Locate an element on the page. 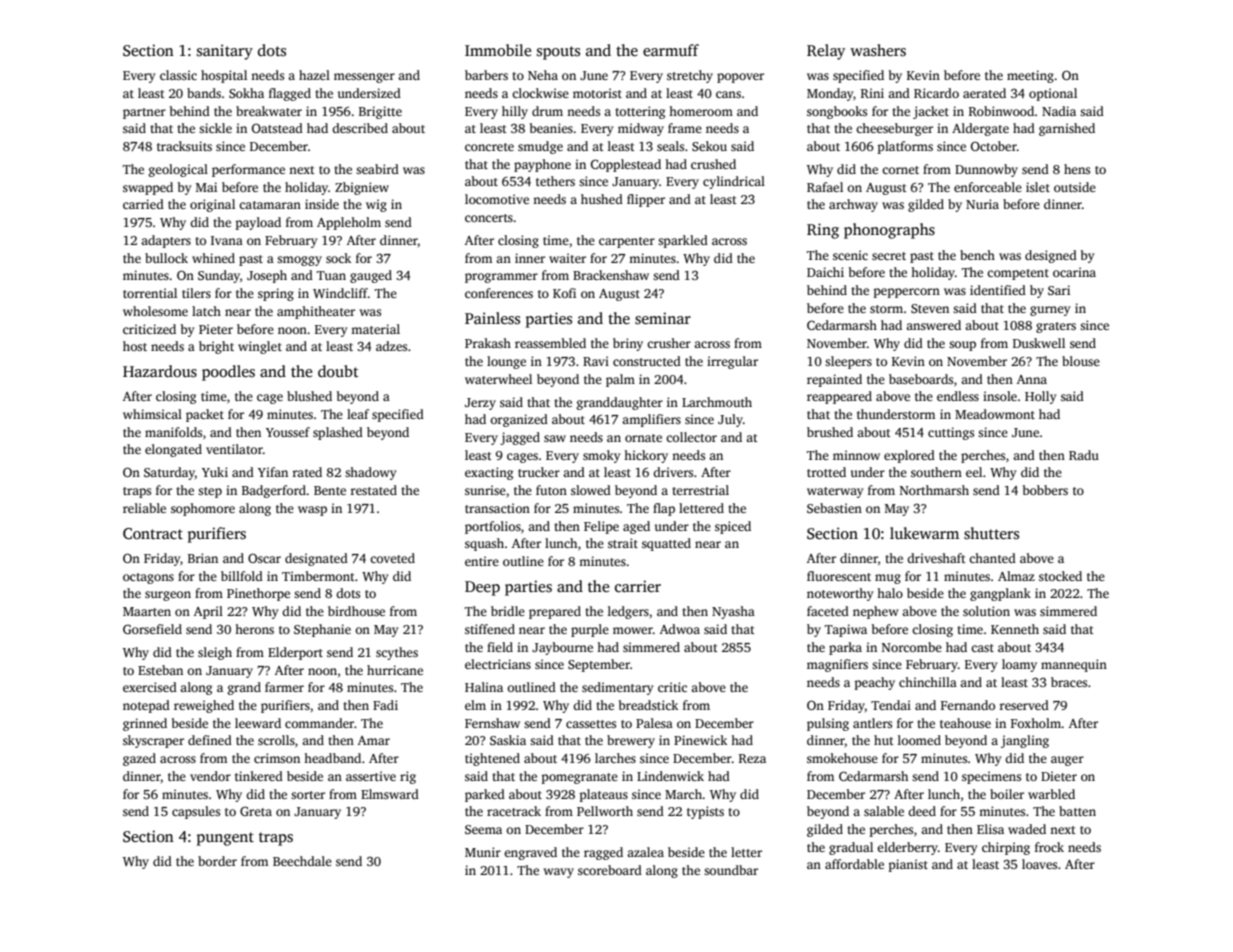 The height and width of the page is (952, 1233). wavy is located at coordinates (559, 873).
